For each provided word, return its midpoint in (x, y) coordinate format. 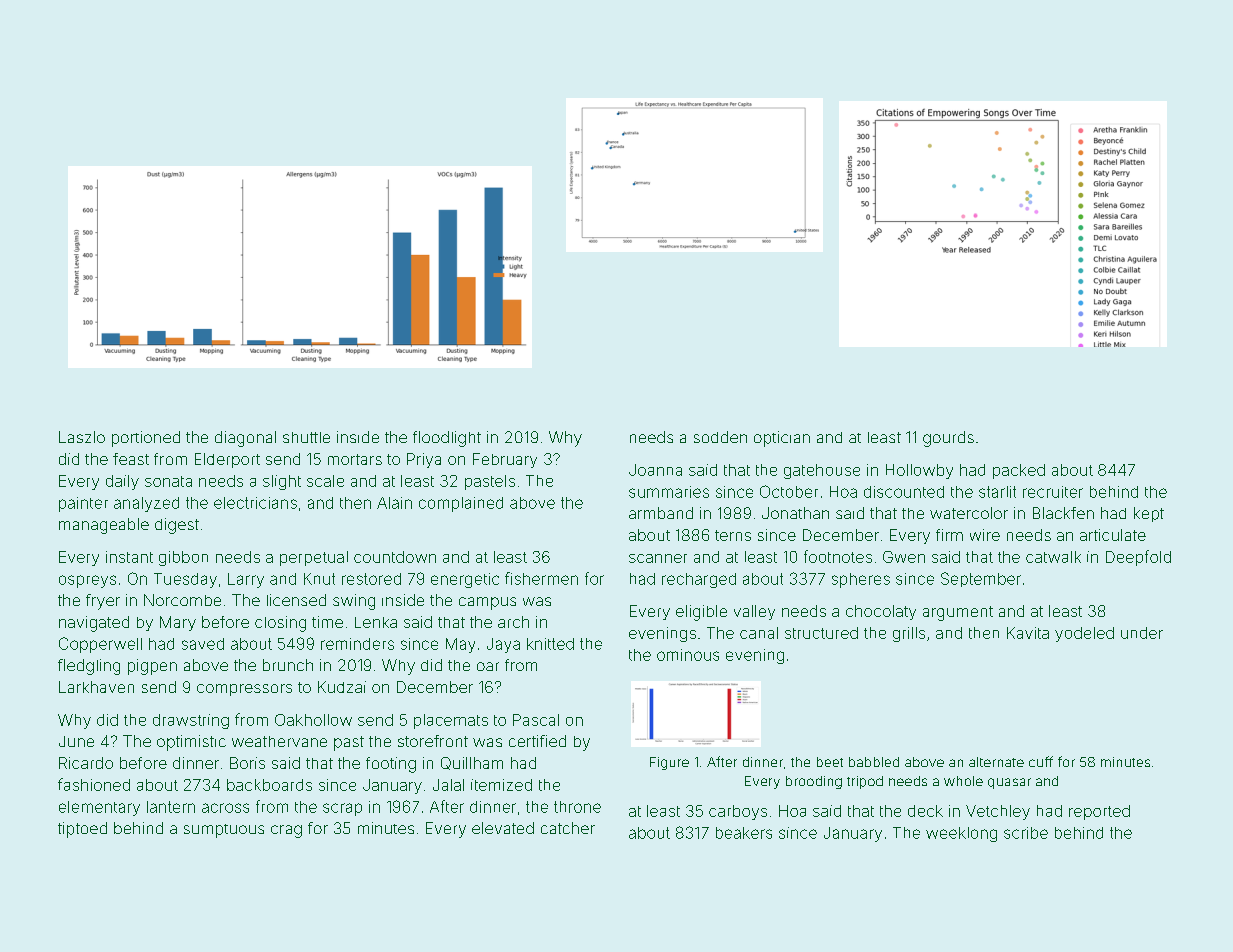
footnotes (838, 556)
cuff (1041, 761)
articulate (1113, 535)
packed (1019, 471)
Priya (424, 460)
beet (830, 762)
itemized (501, 785)
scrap (342, 809)
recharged (699, 580)
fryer (103, 602)
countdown (395, 557)
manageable (104, 526)
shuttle (306, 437)
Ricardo (86, 763)
